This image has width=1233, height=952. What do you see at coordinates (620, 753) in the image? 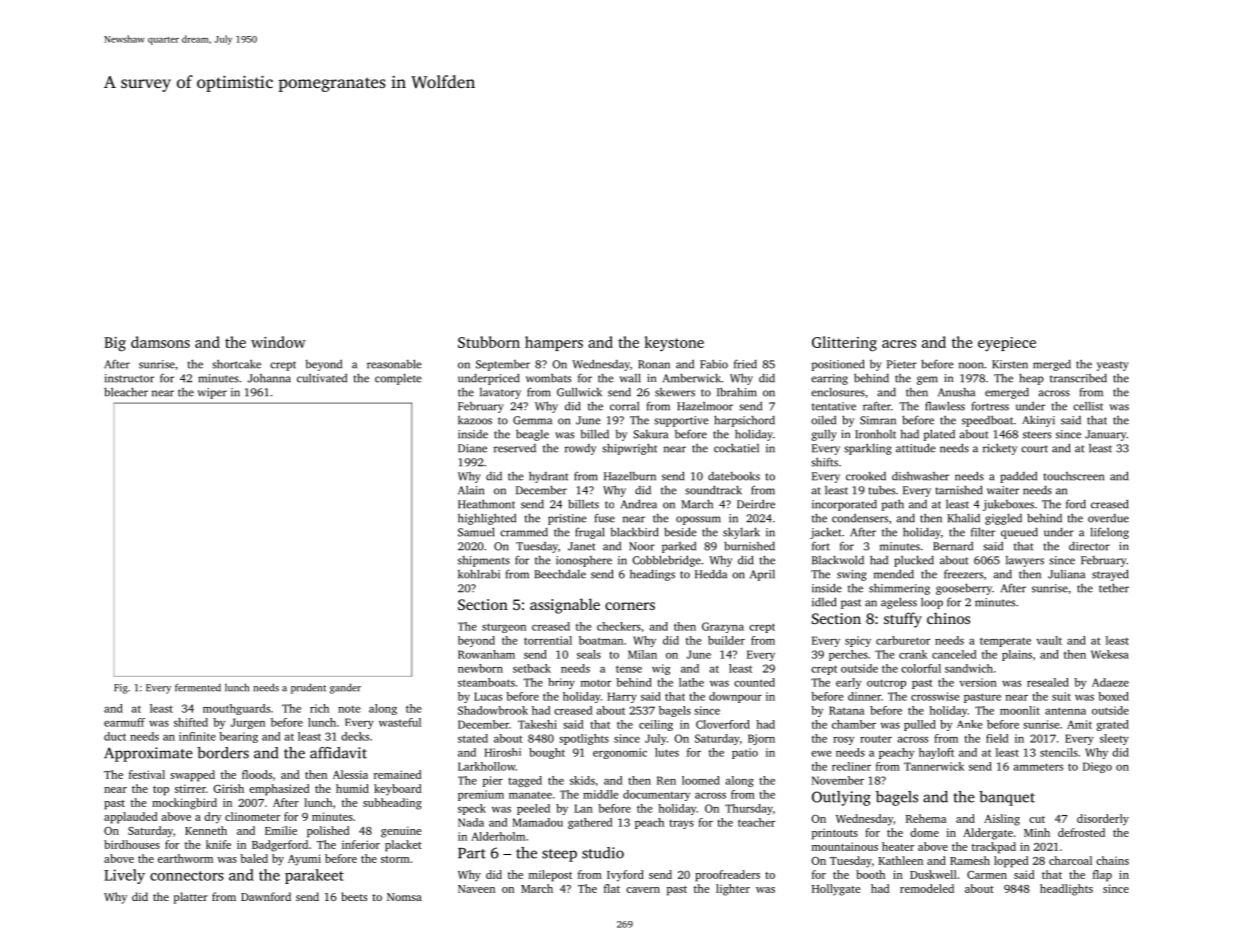
I see `ergonomic` at bounding box center [620, 753].
